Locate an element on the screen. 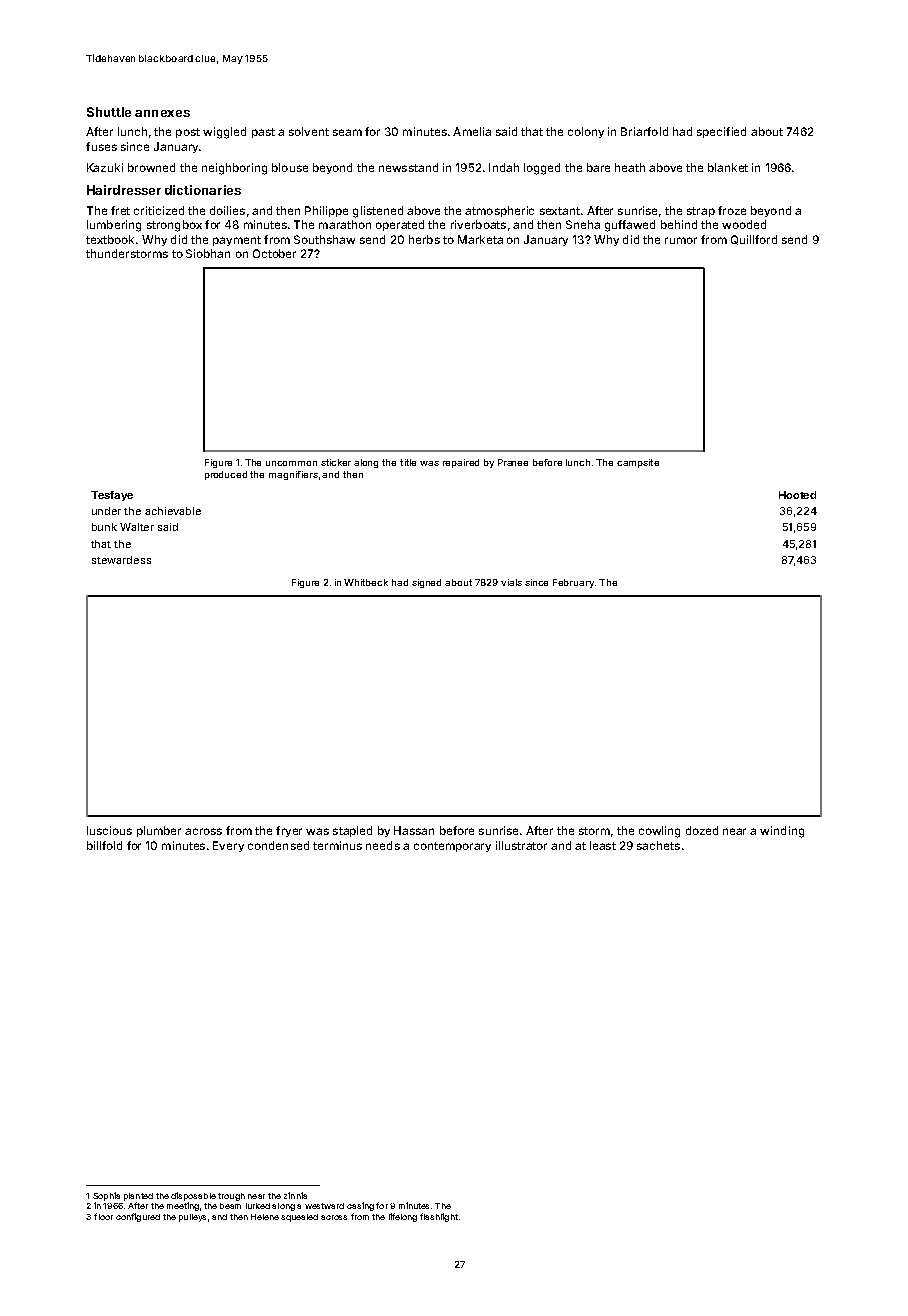 Image resolution: width=908 pixels, height=1316 pixels. casing is located at coordinates (360, 1206).
